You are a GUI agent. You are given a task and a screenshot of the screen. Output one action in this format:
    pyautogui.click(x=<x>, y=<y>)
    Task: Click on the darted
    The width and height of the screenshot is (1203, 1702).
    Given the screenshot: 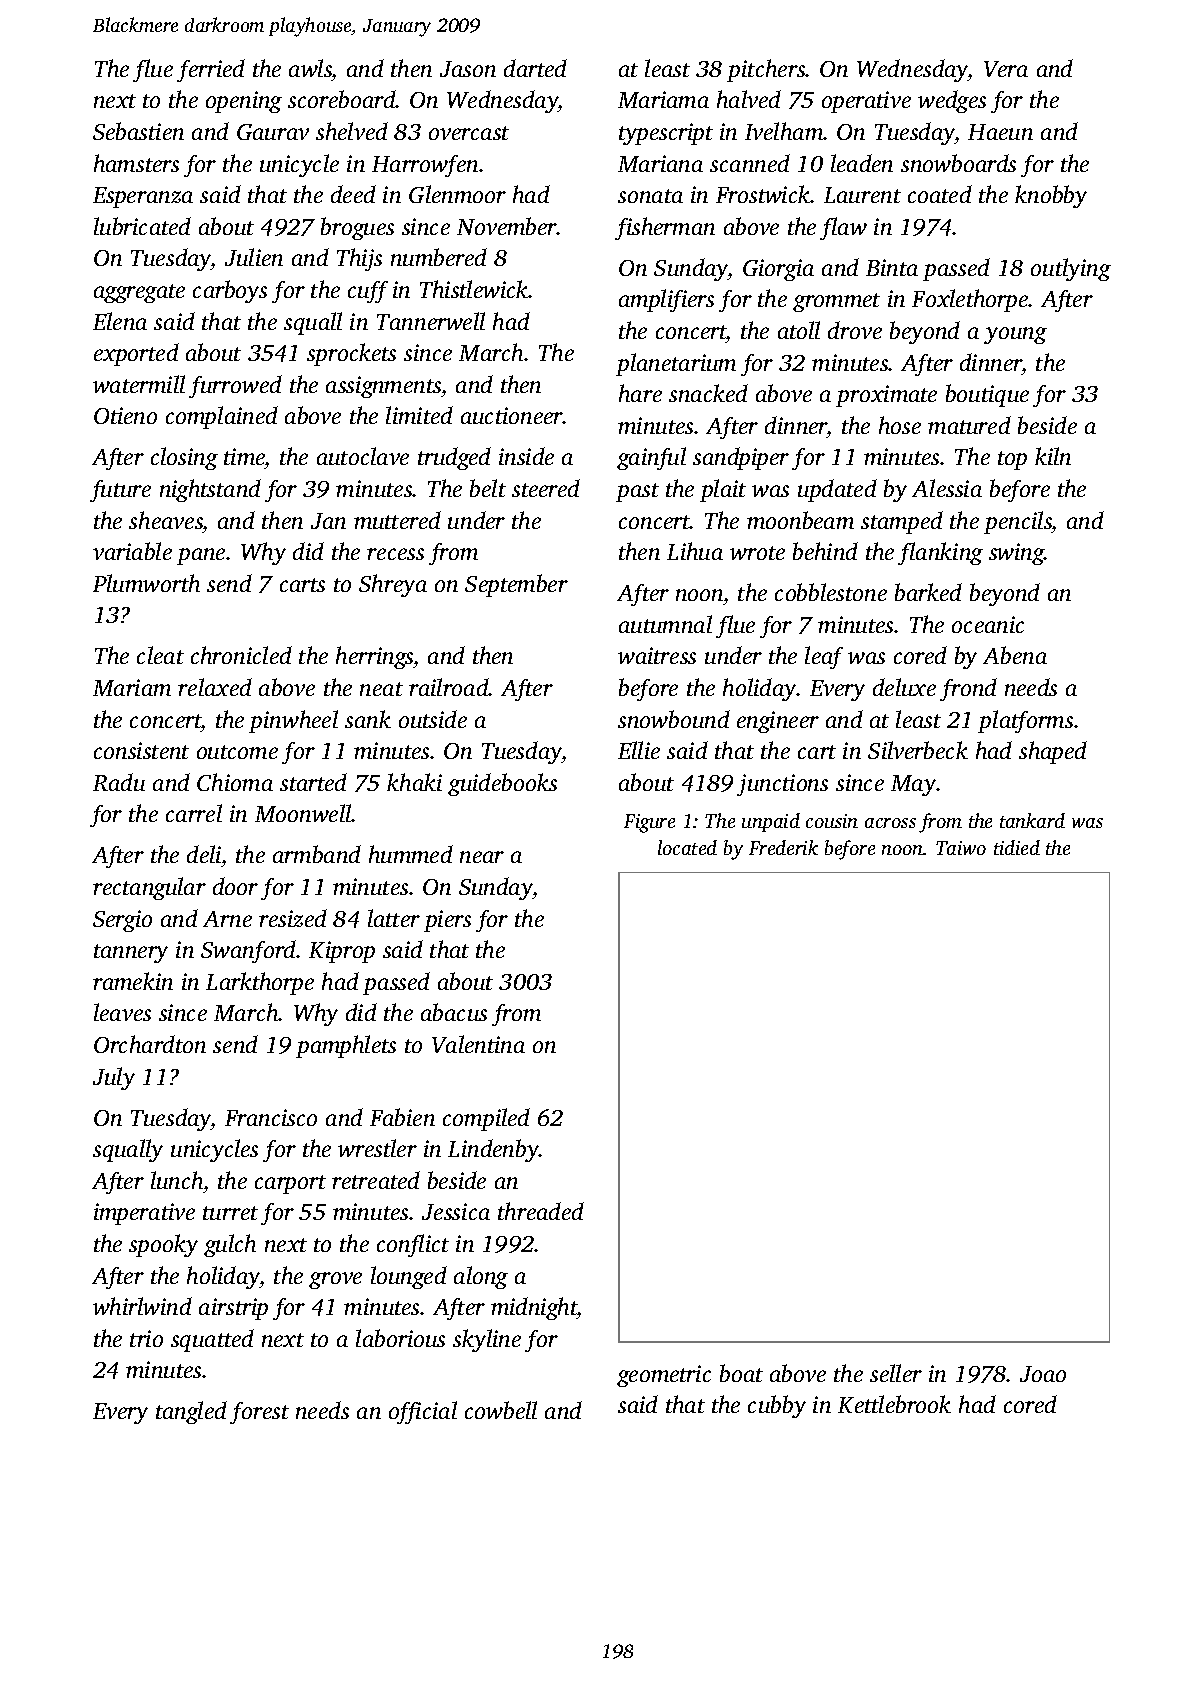 What is the action you would take?
    pyautogui.click(x=535, y=68)
